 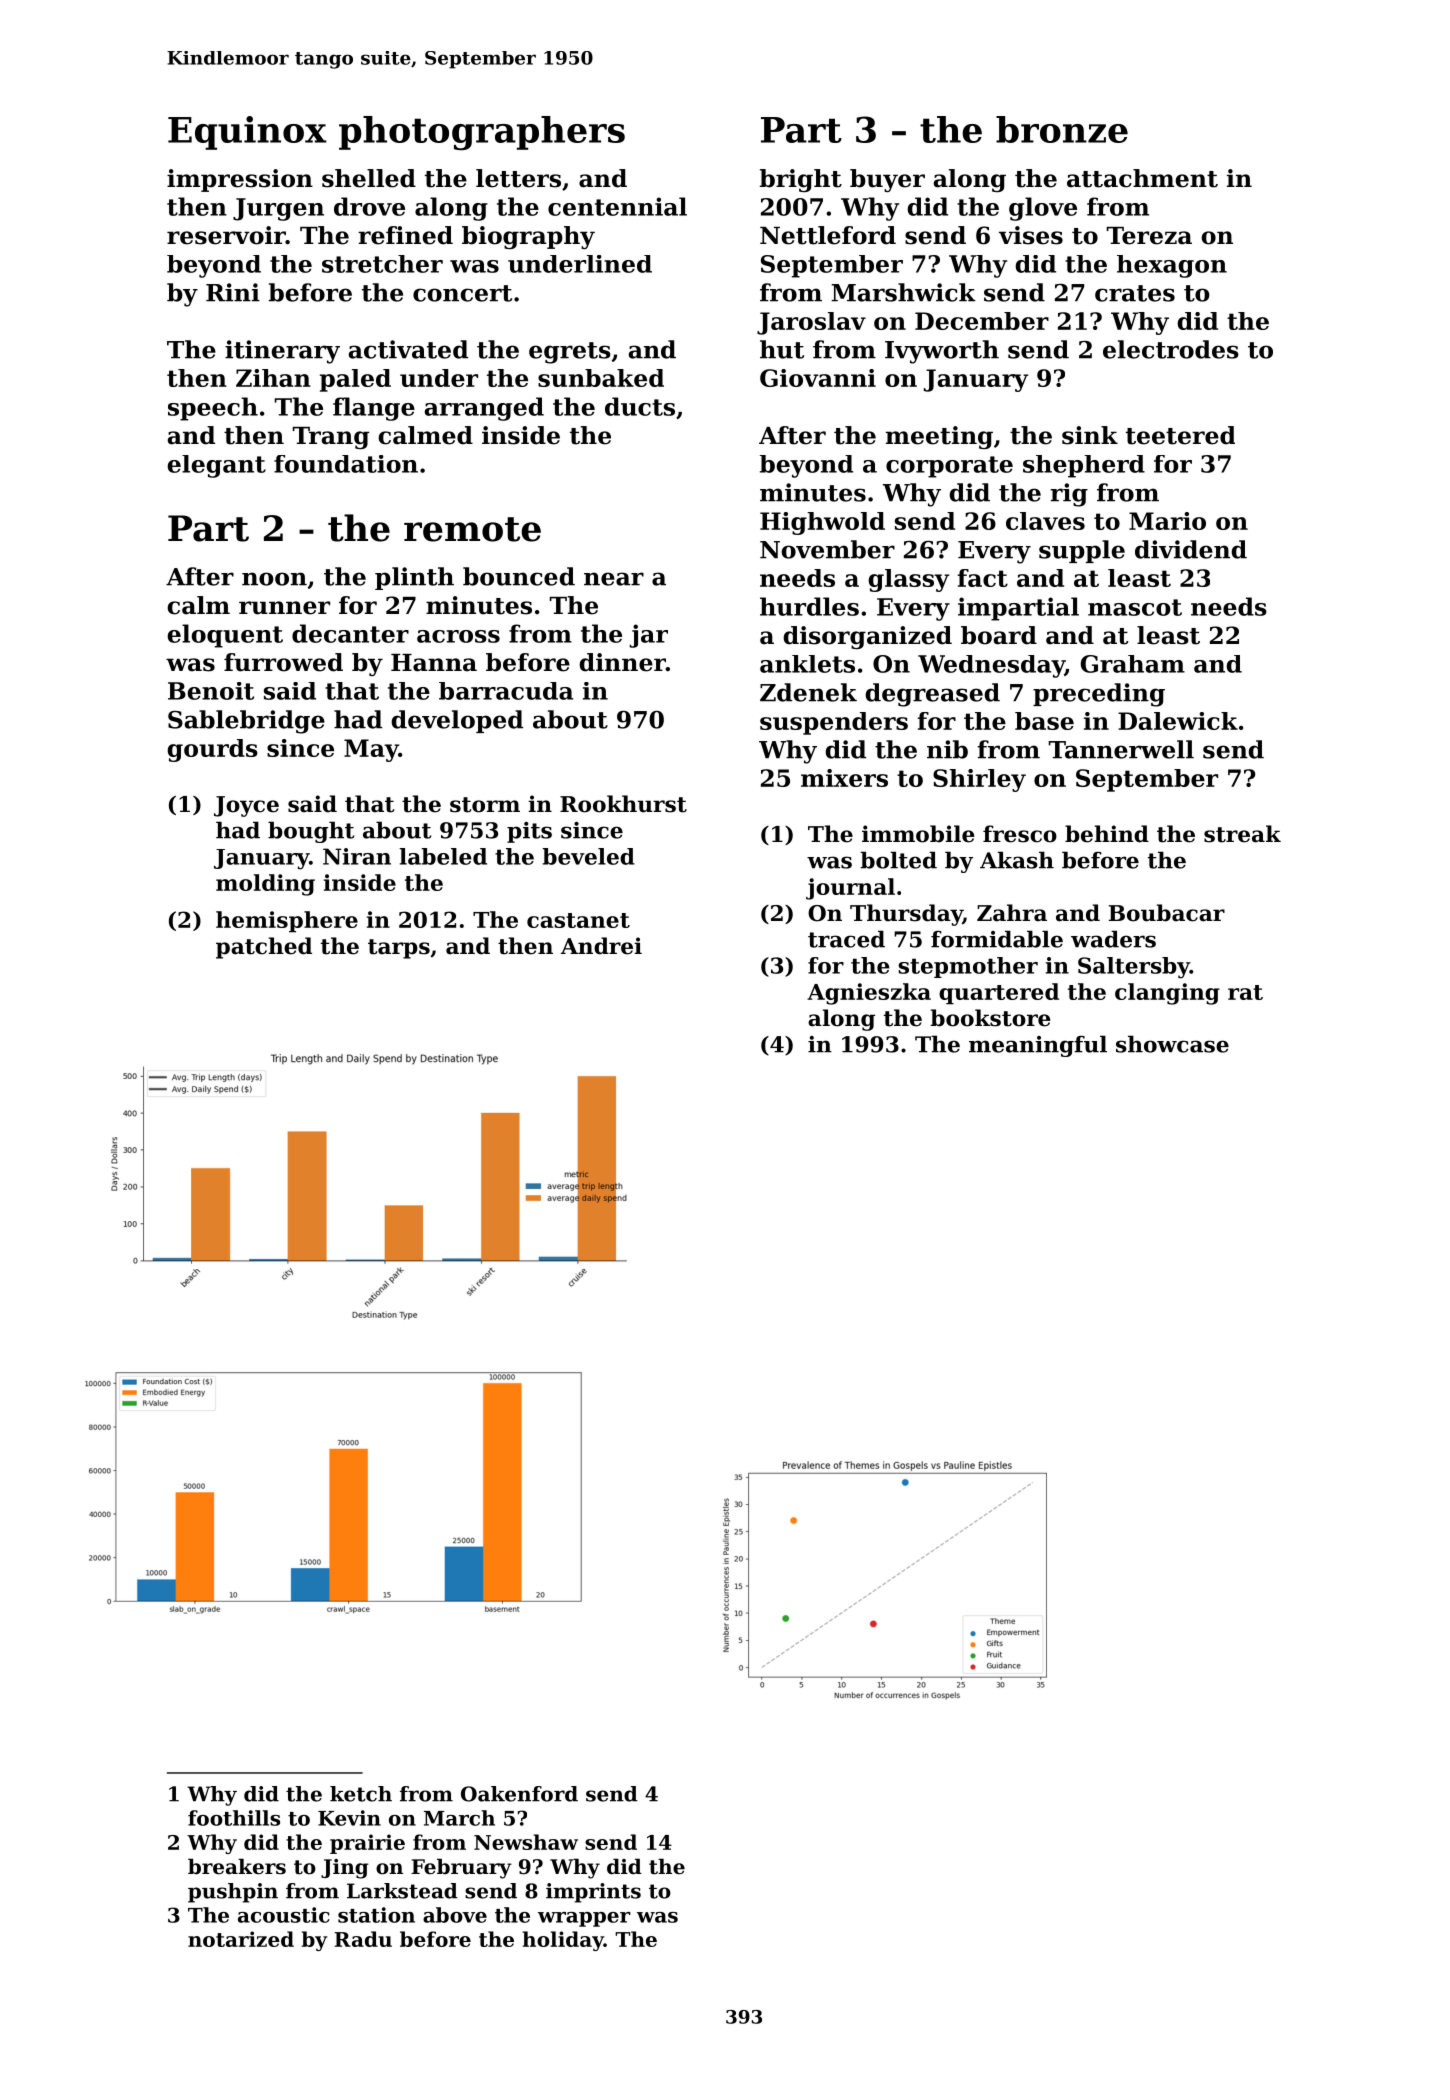 I want to click on attachment, so click(x=1142, y=178).
